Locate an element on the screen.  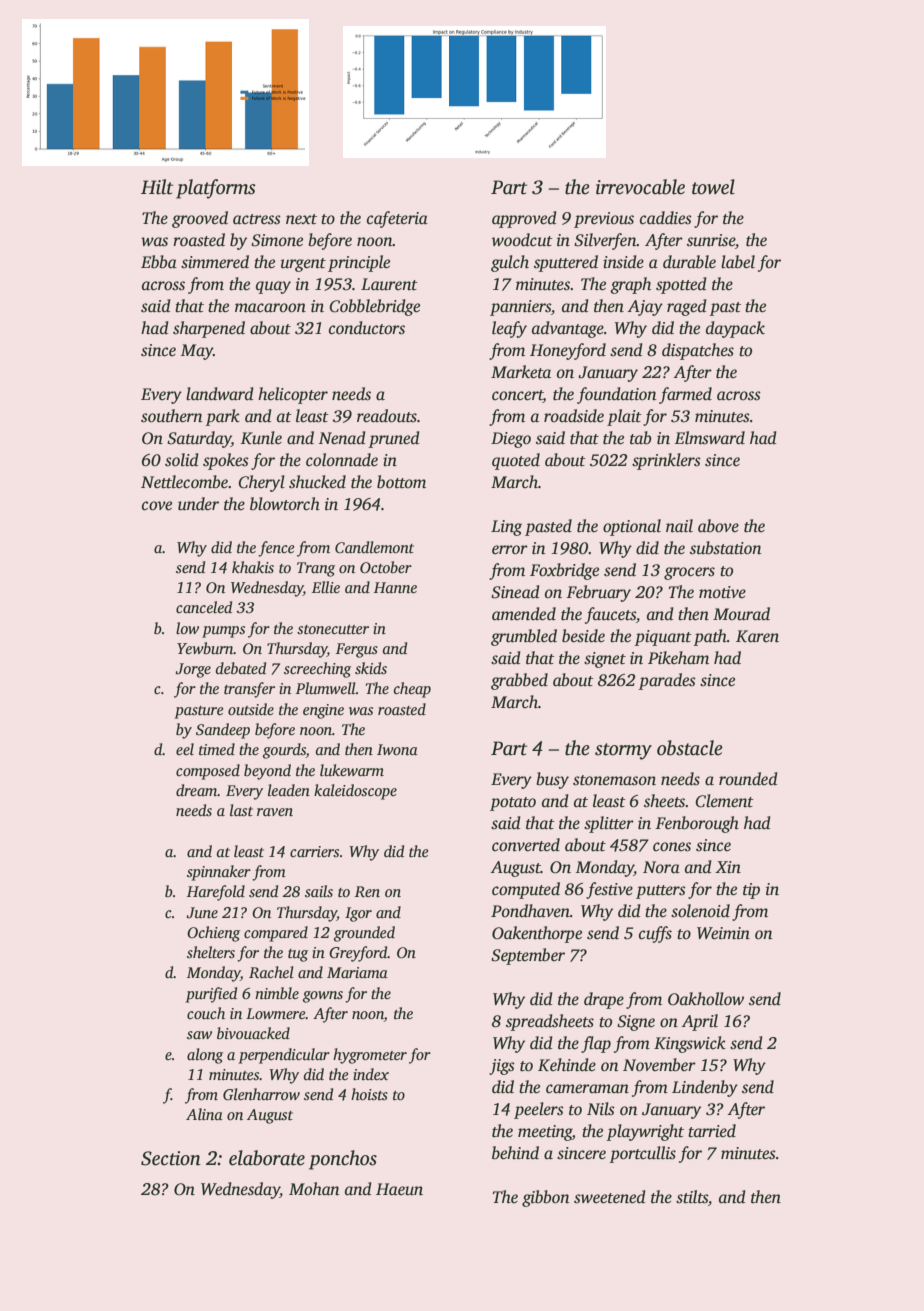
Glenharrow is located at coordinates (261, 1094).
